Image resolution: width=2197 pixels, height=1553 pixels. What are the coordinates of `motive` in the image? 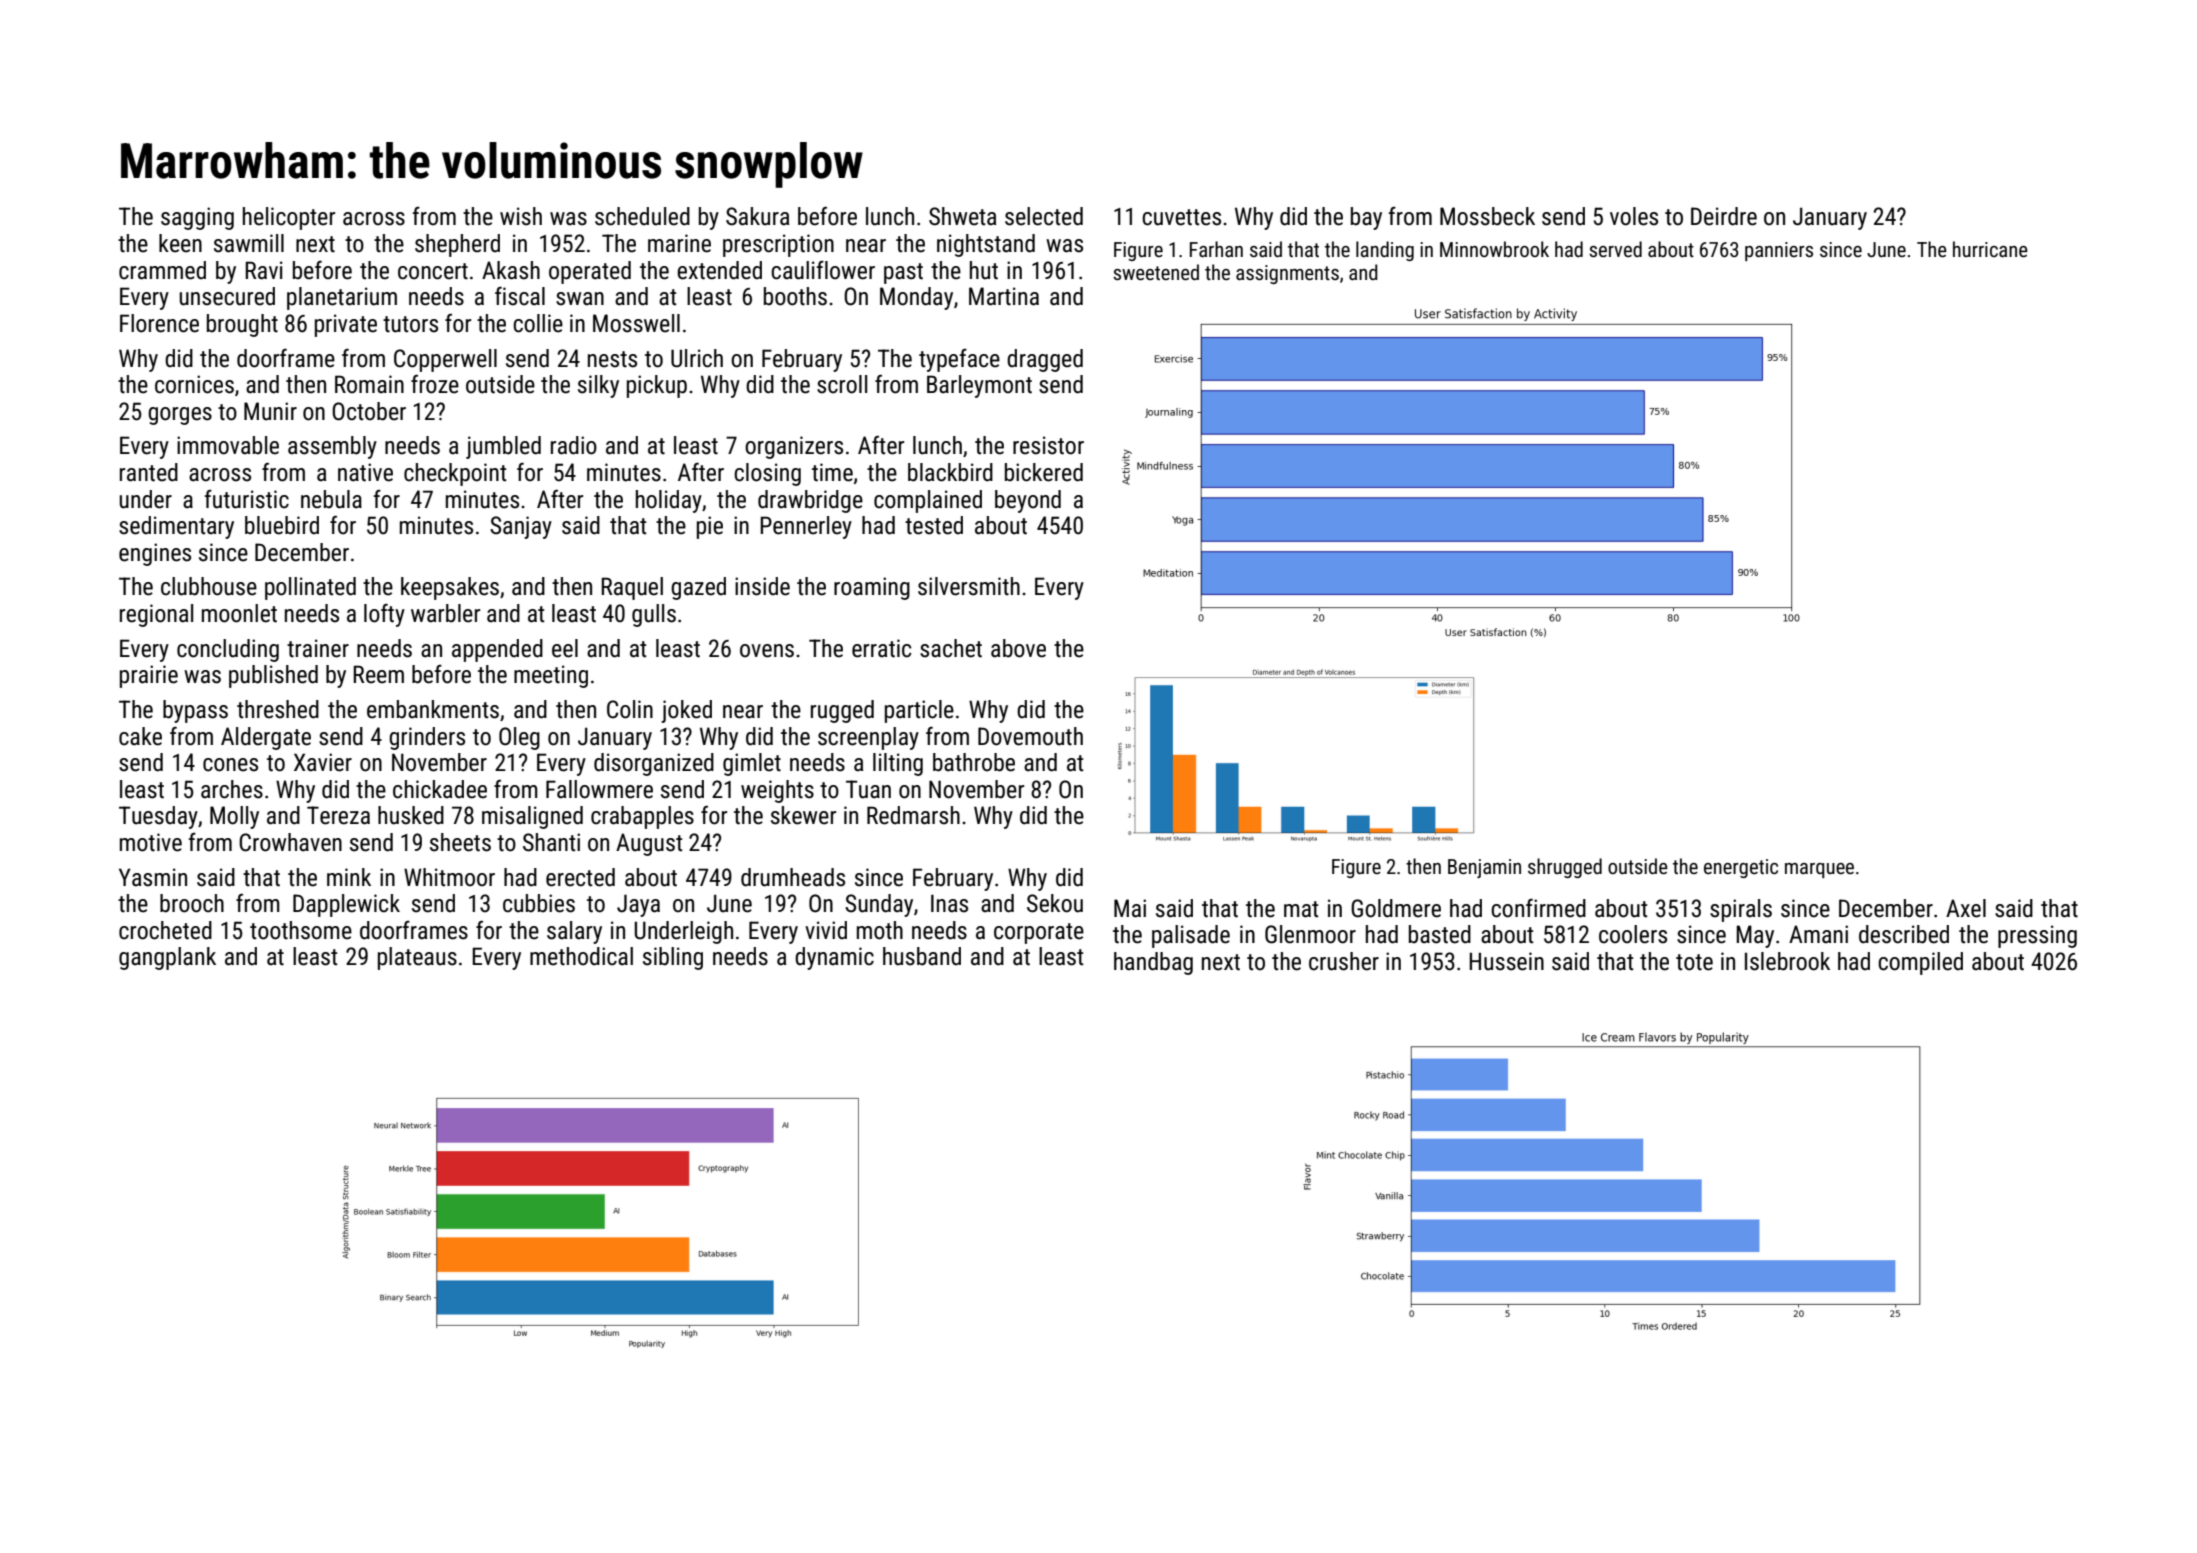 It's located at (151, 842).
